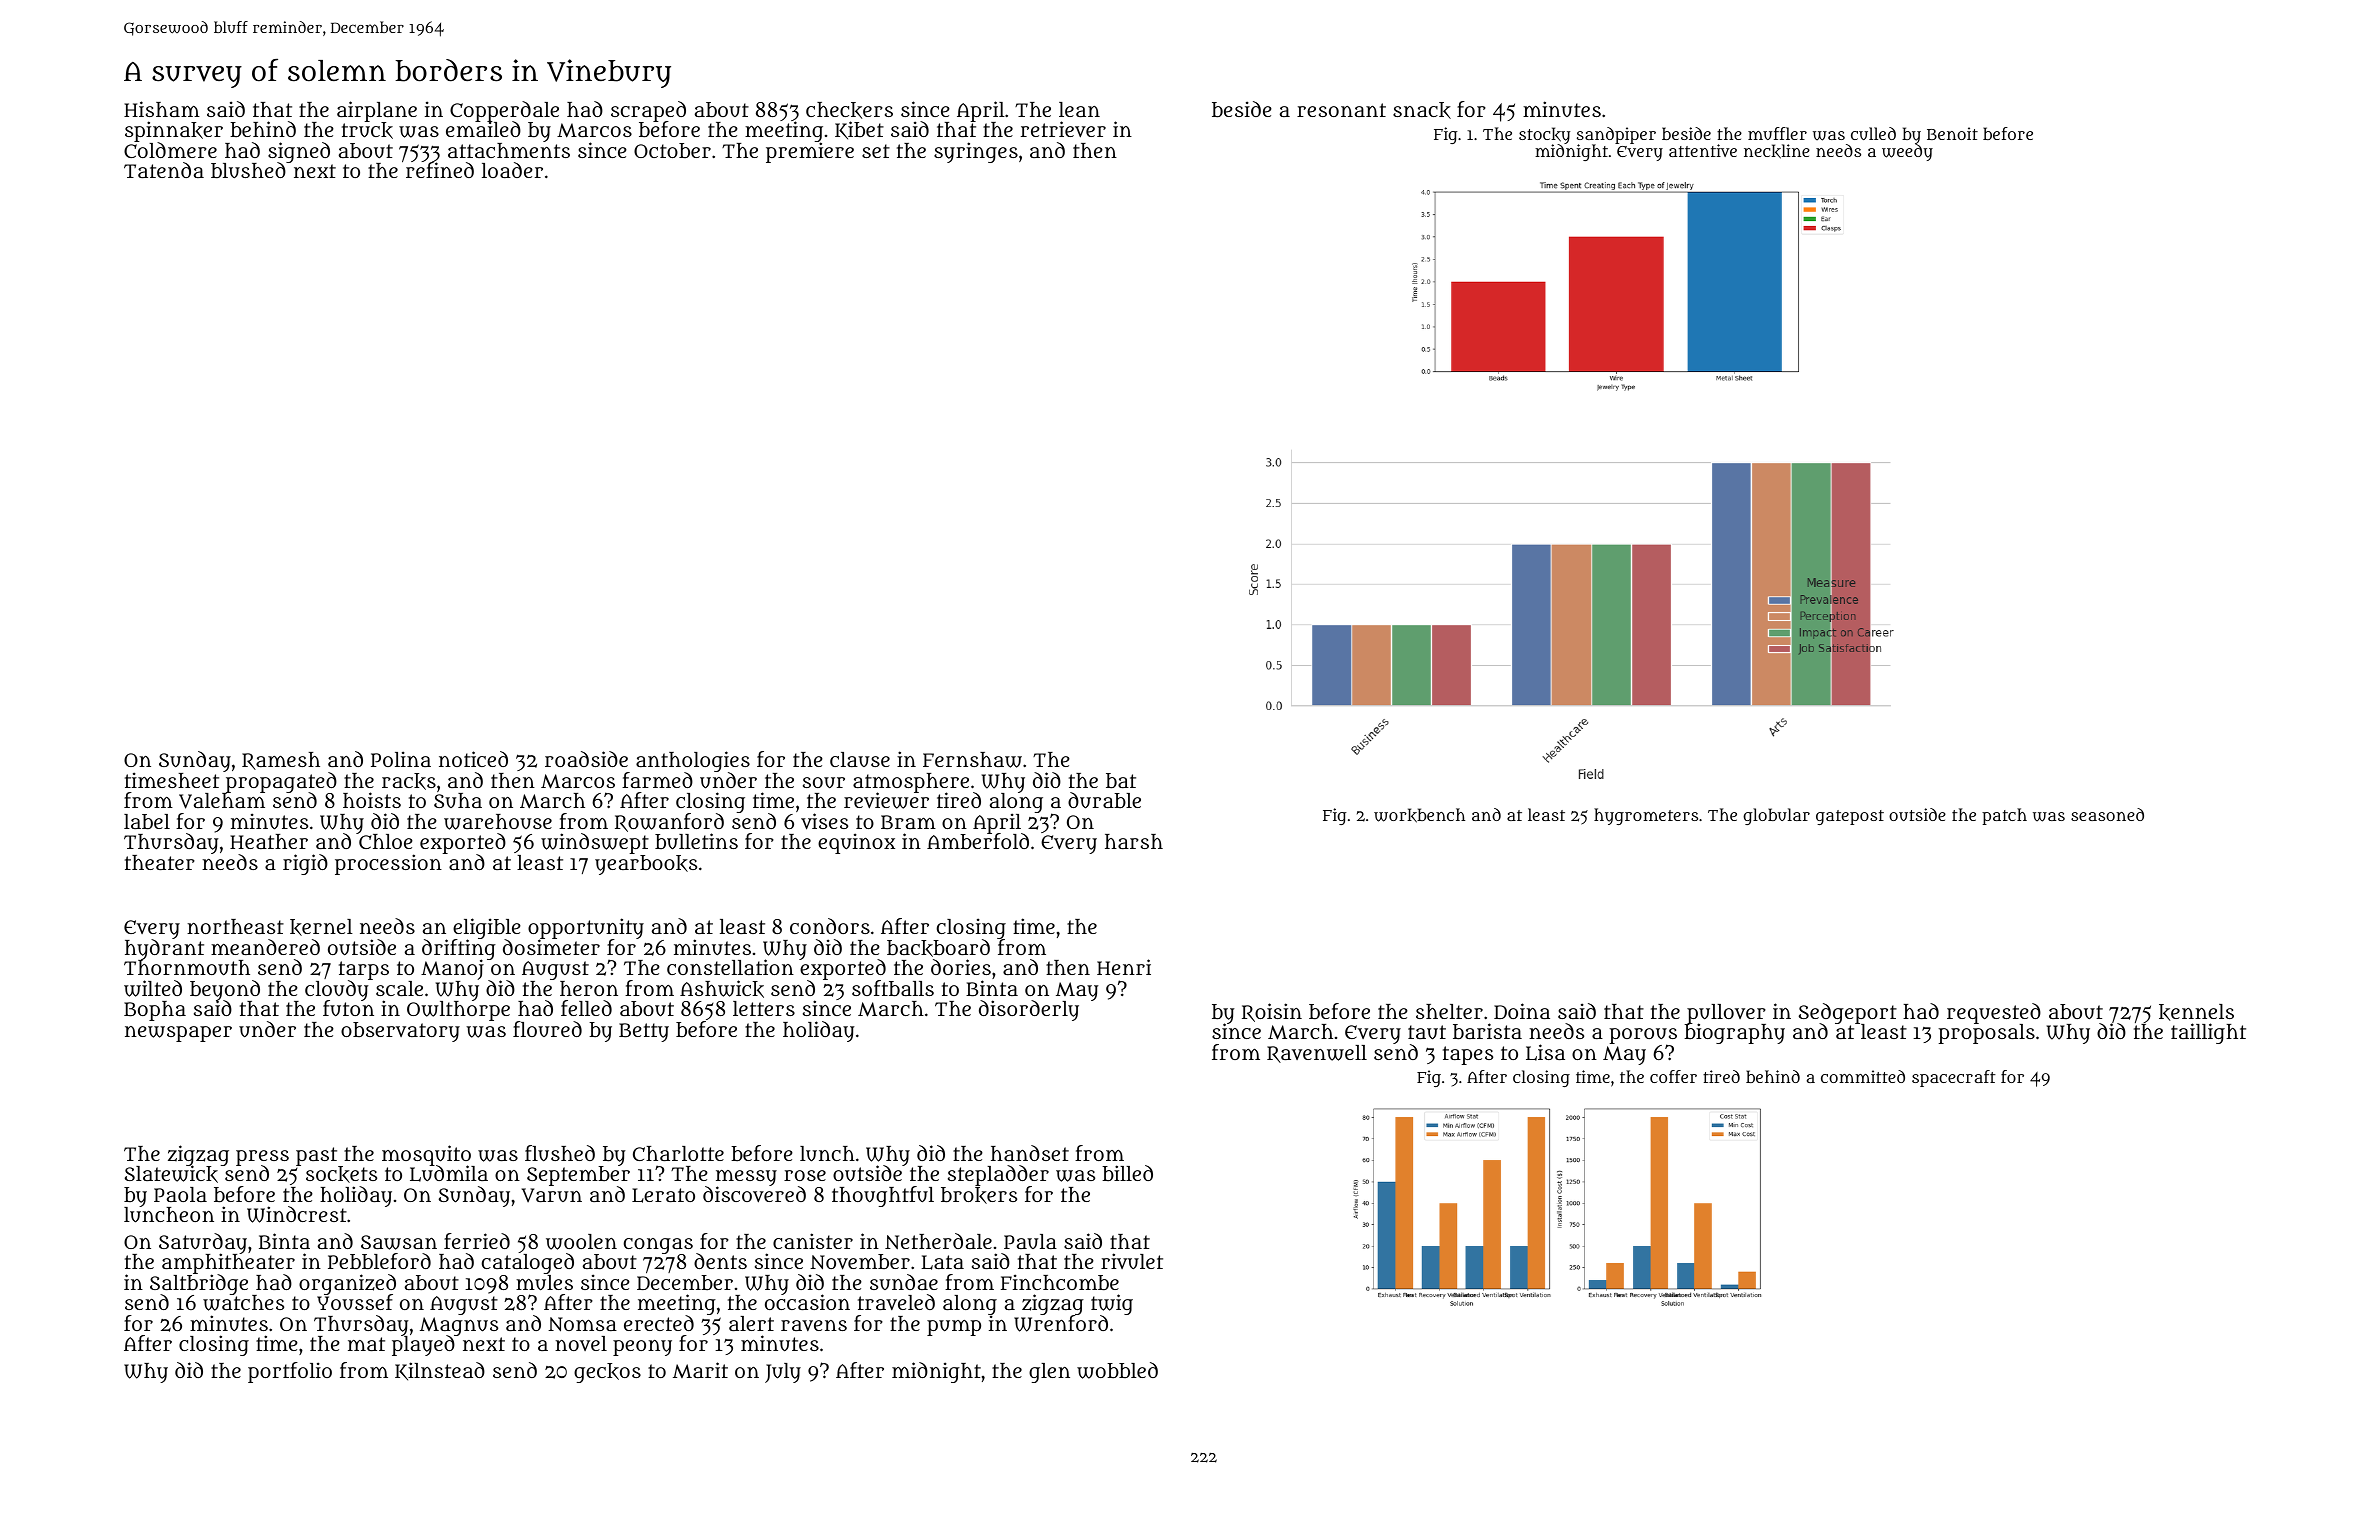  Describe the element at coordinates (290, 1372) in the image. I see `portfolio` at that location.
